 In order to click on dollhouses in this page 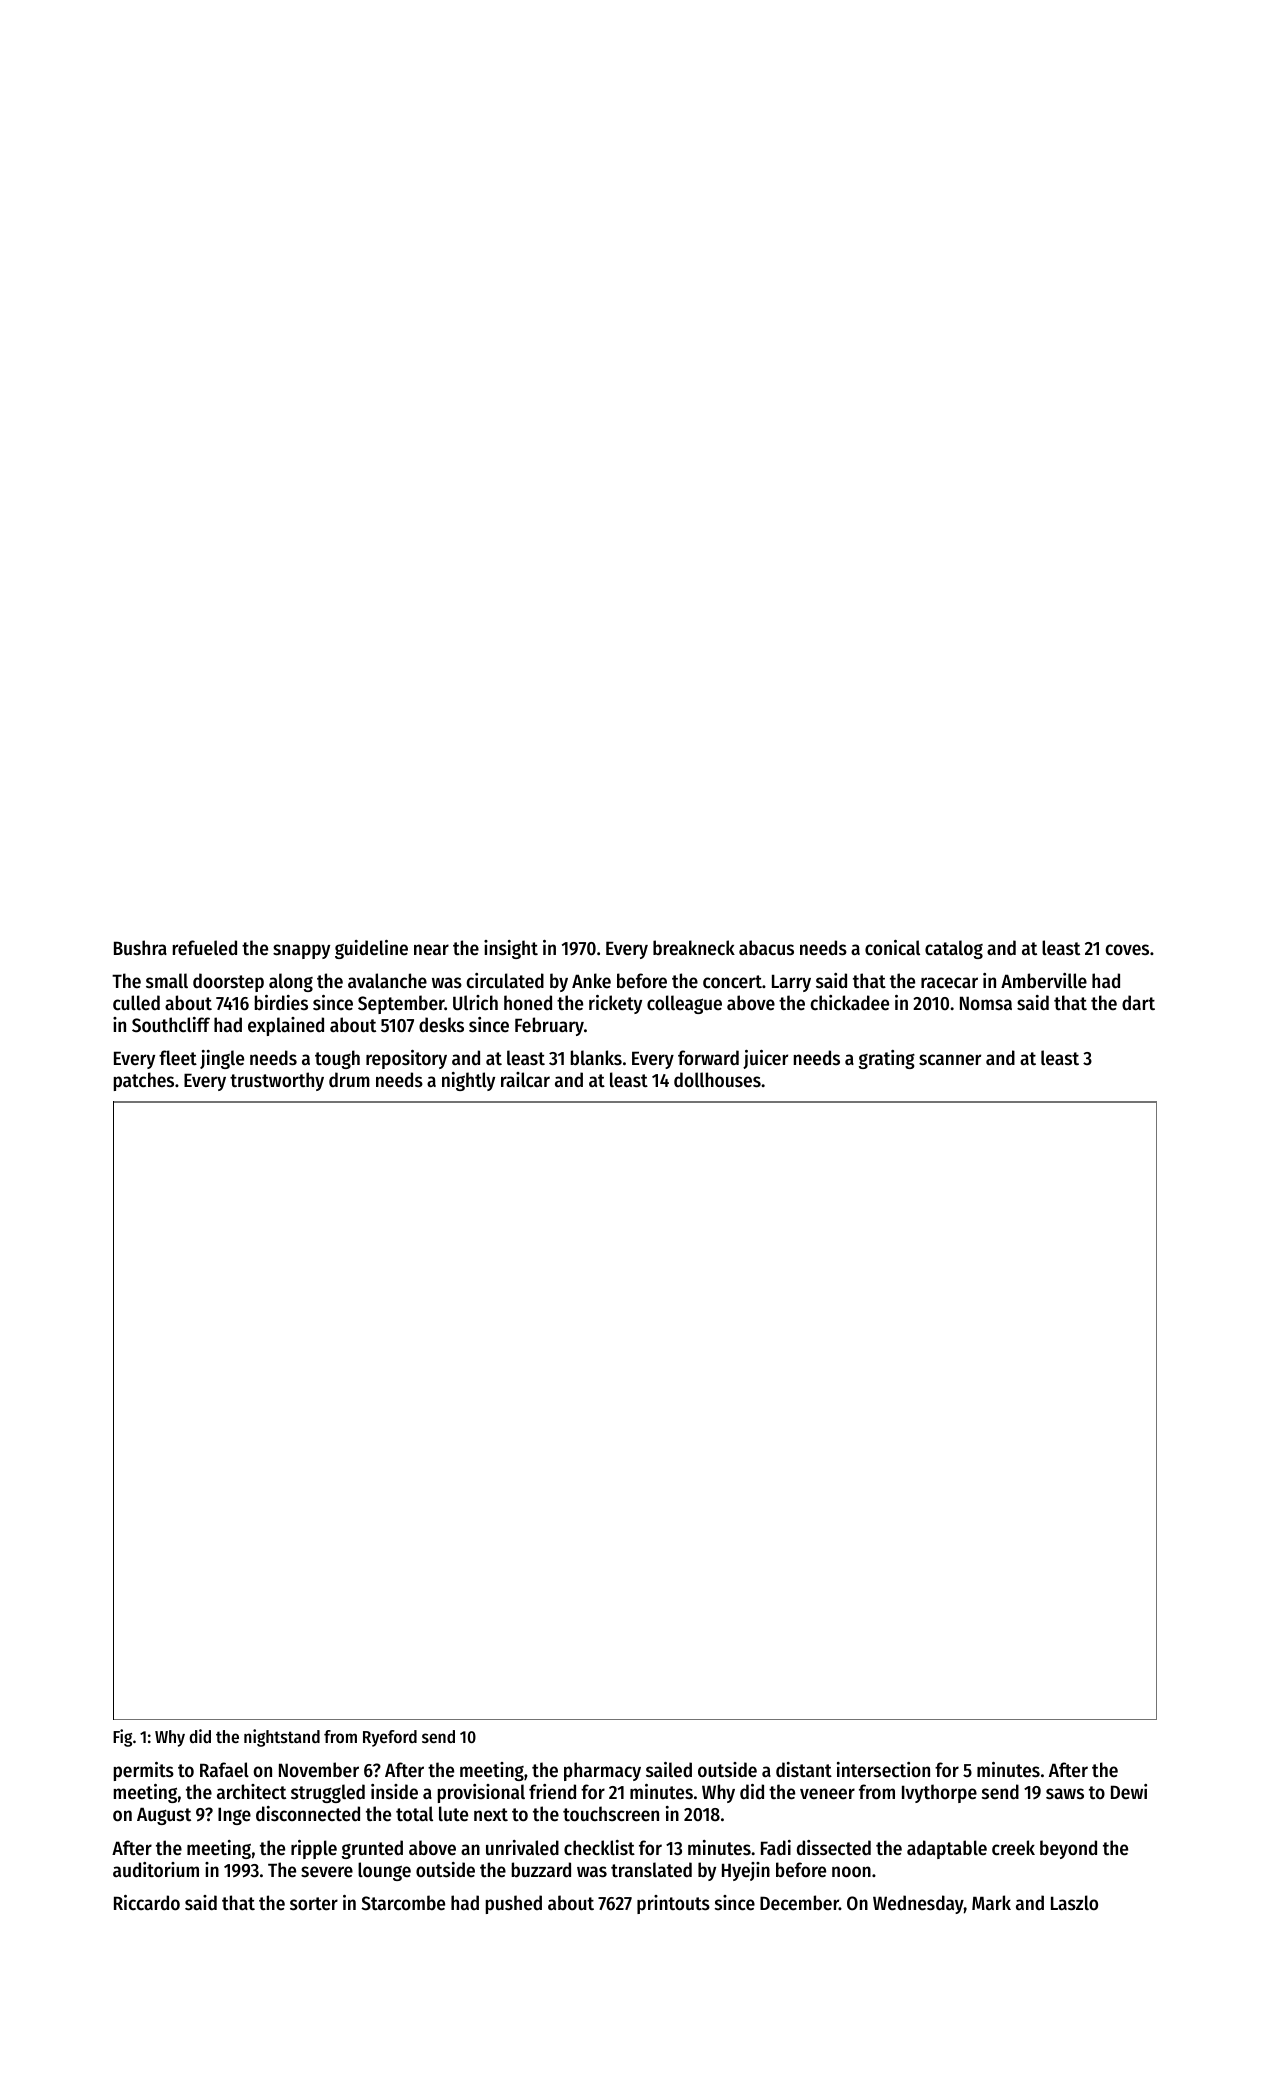, I will do `click(717, 1080)`.
